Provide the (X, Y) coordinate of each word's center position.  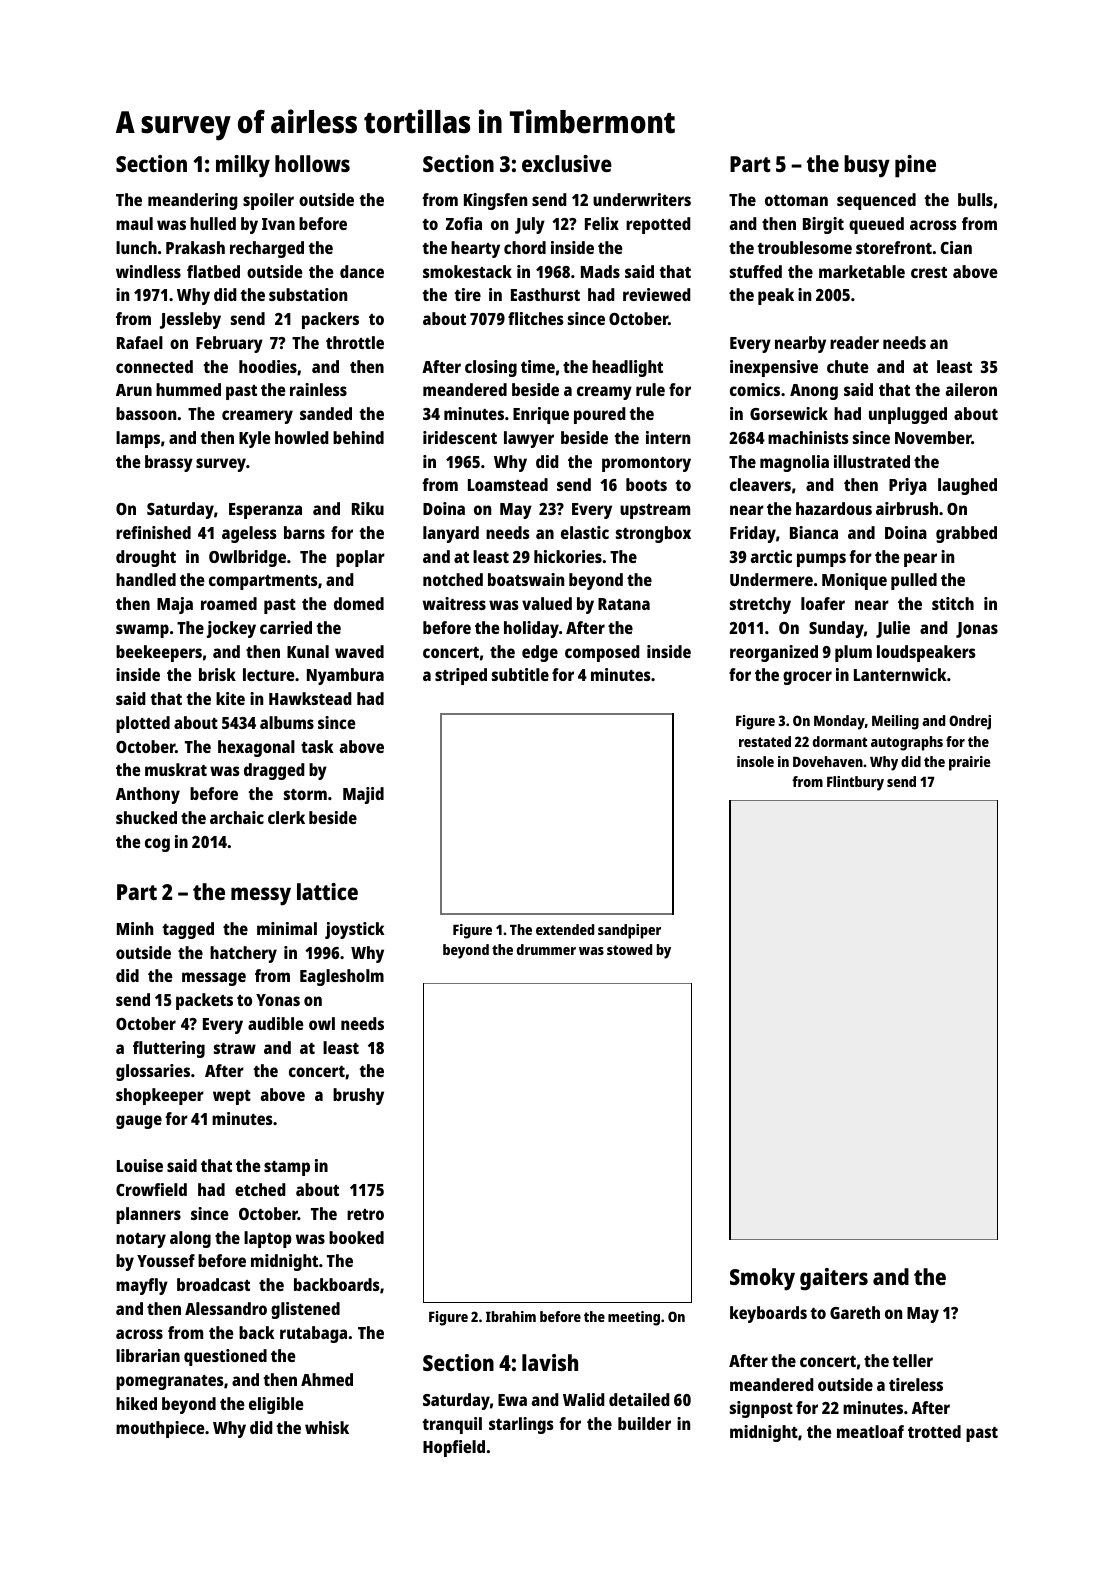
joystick (355, 930)
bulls (975, 199)
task (317, 746)
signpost (761, 1409)
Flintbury (855, 783)
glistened (305, 1310)
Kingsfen (495, 201)
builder (644, 1423)
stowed (629, 949)
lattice (327, 891)
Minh (135, 928)
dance (362, 271)
